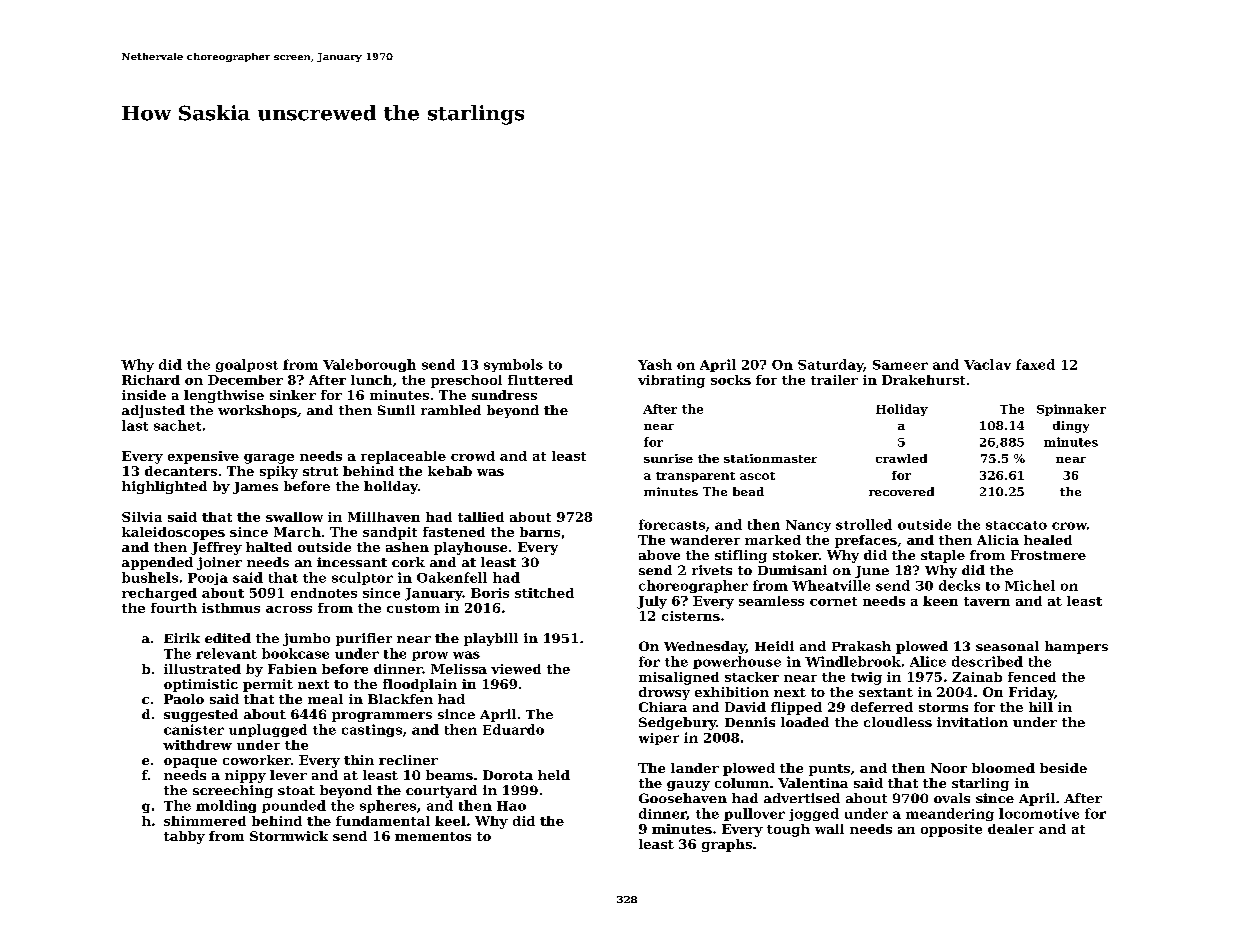 The image size is (1233, 952). Describe the element at coordinates (1016, 525) in the image. I see `staccato` at that location.
